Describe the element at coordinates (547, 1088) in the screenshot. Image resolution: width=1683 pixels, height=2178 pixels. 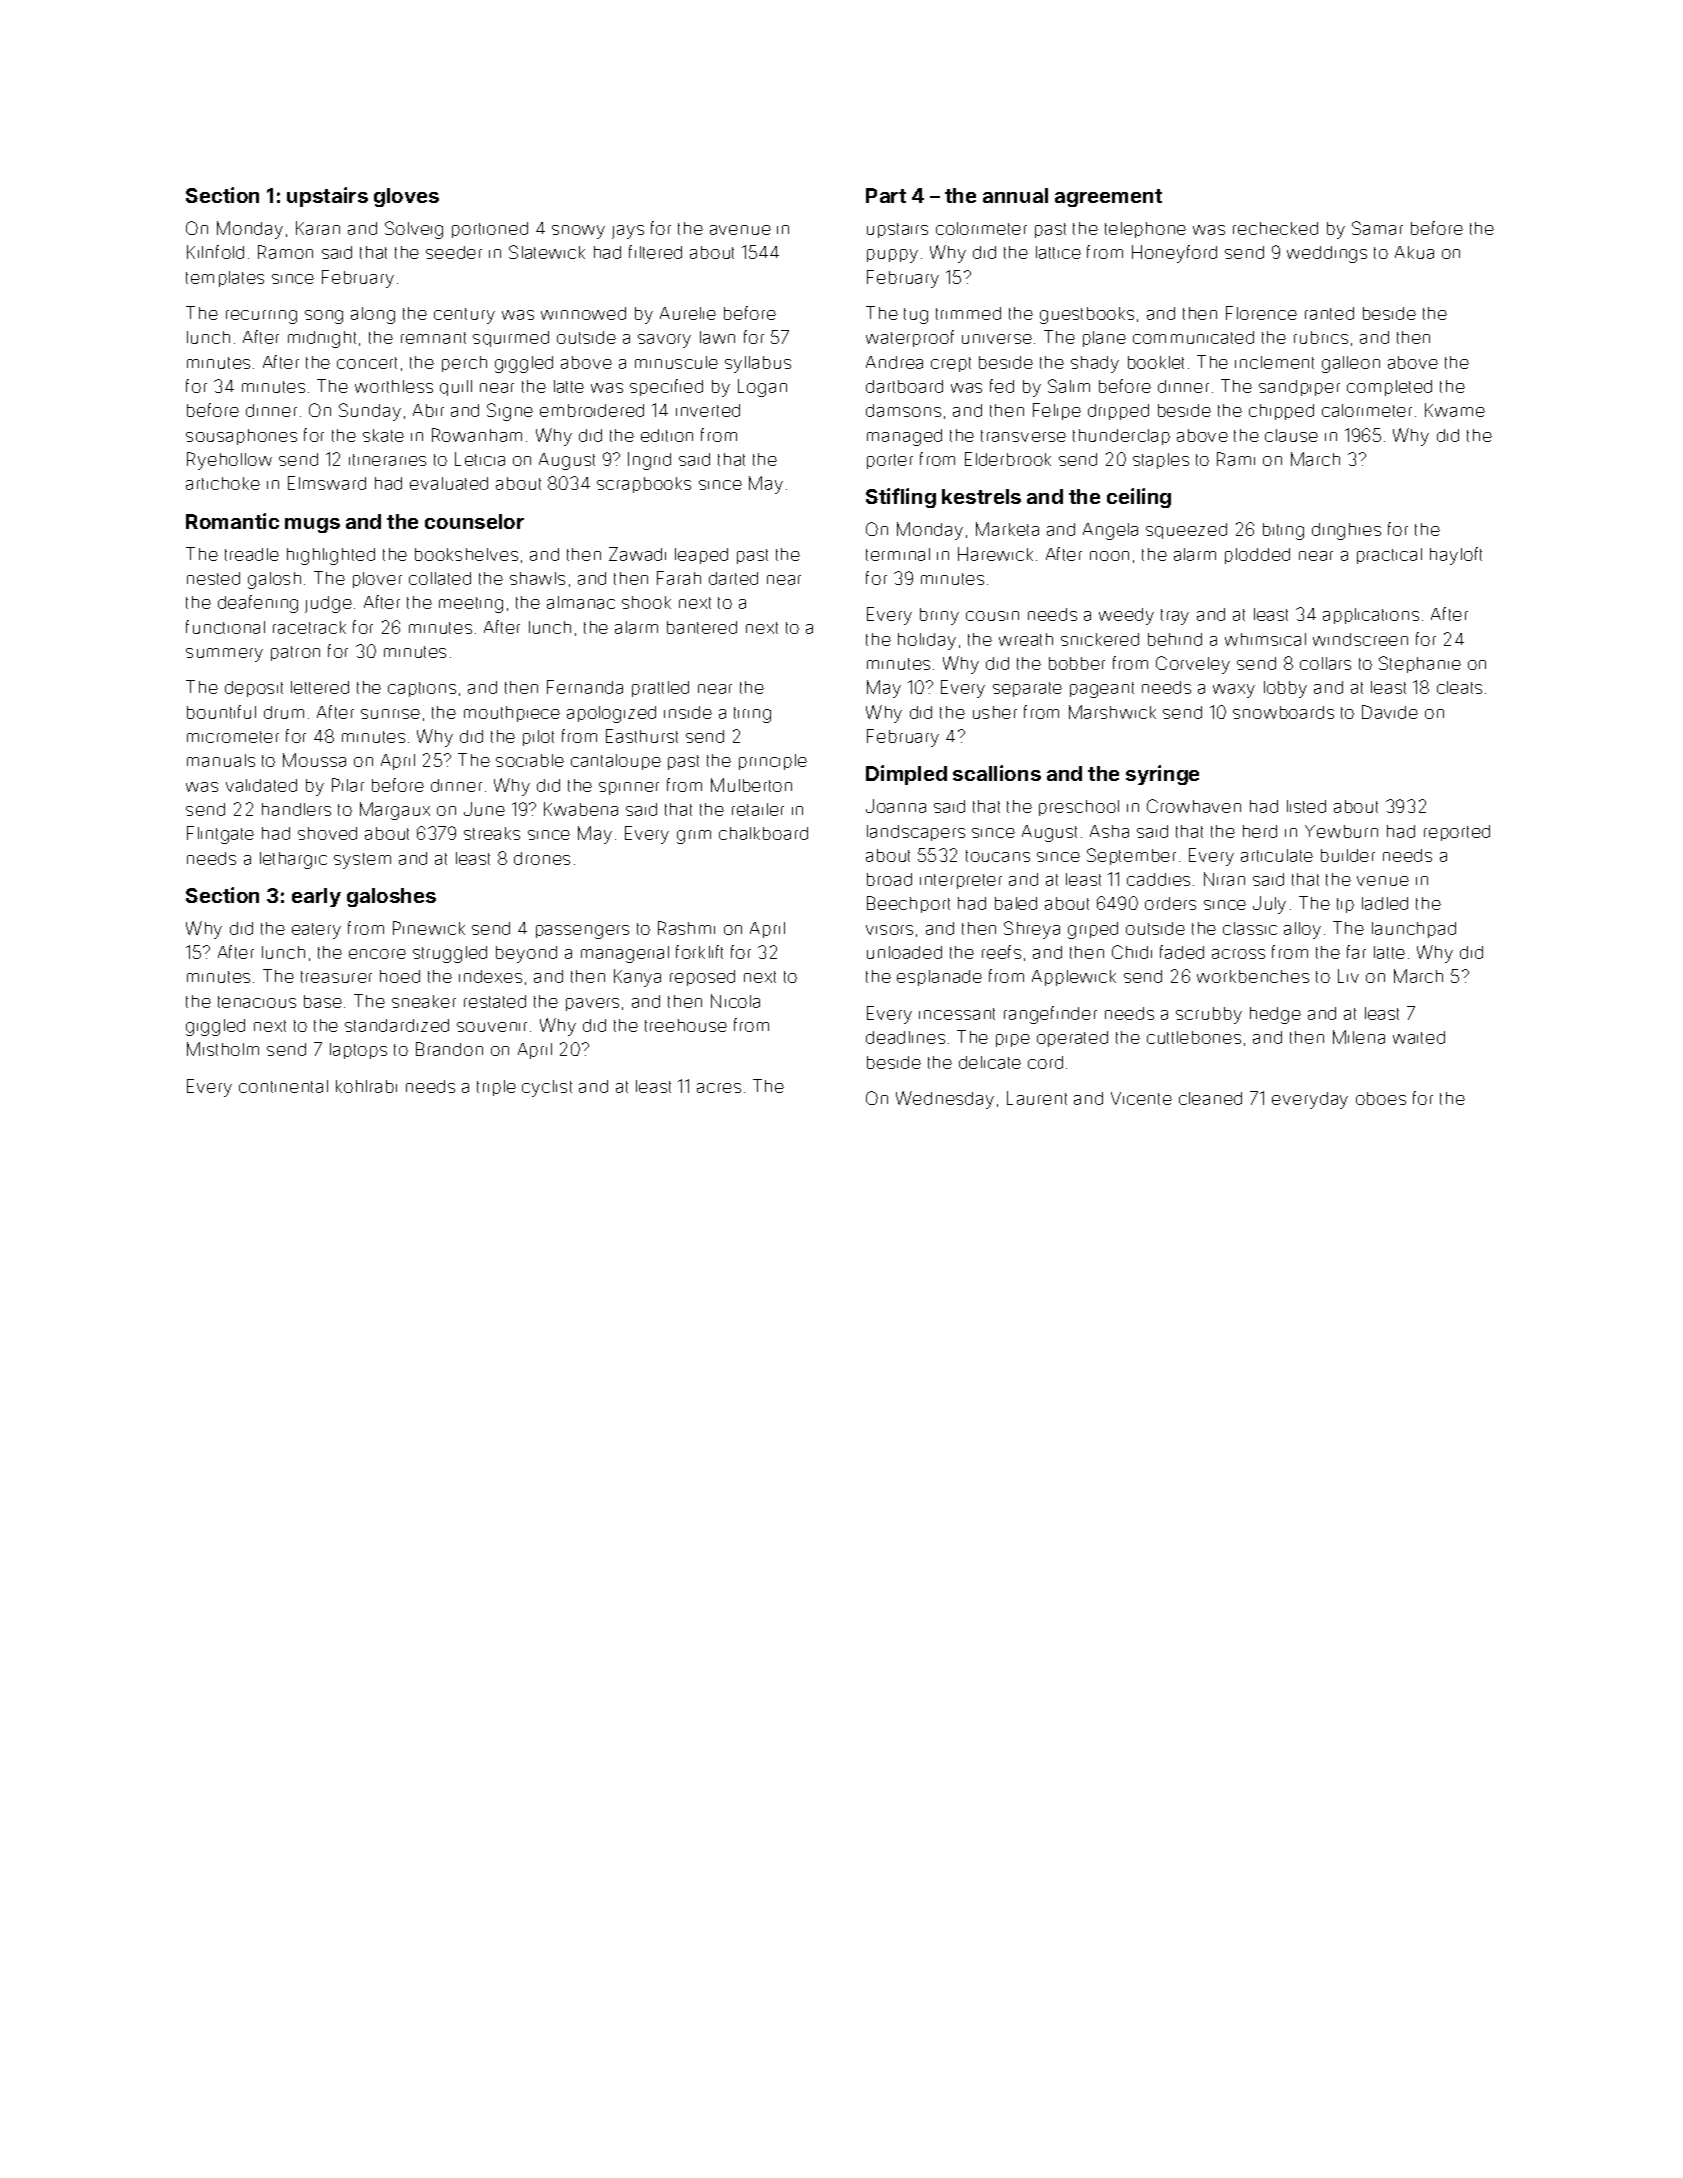
I see `cyclist` at that location.
